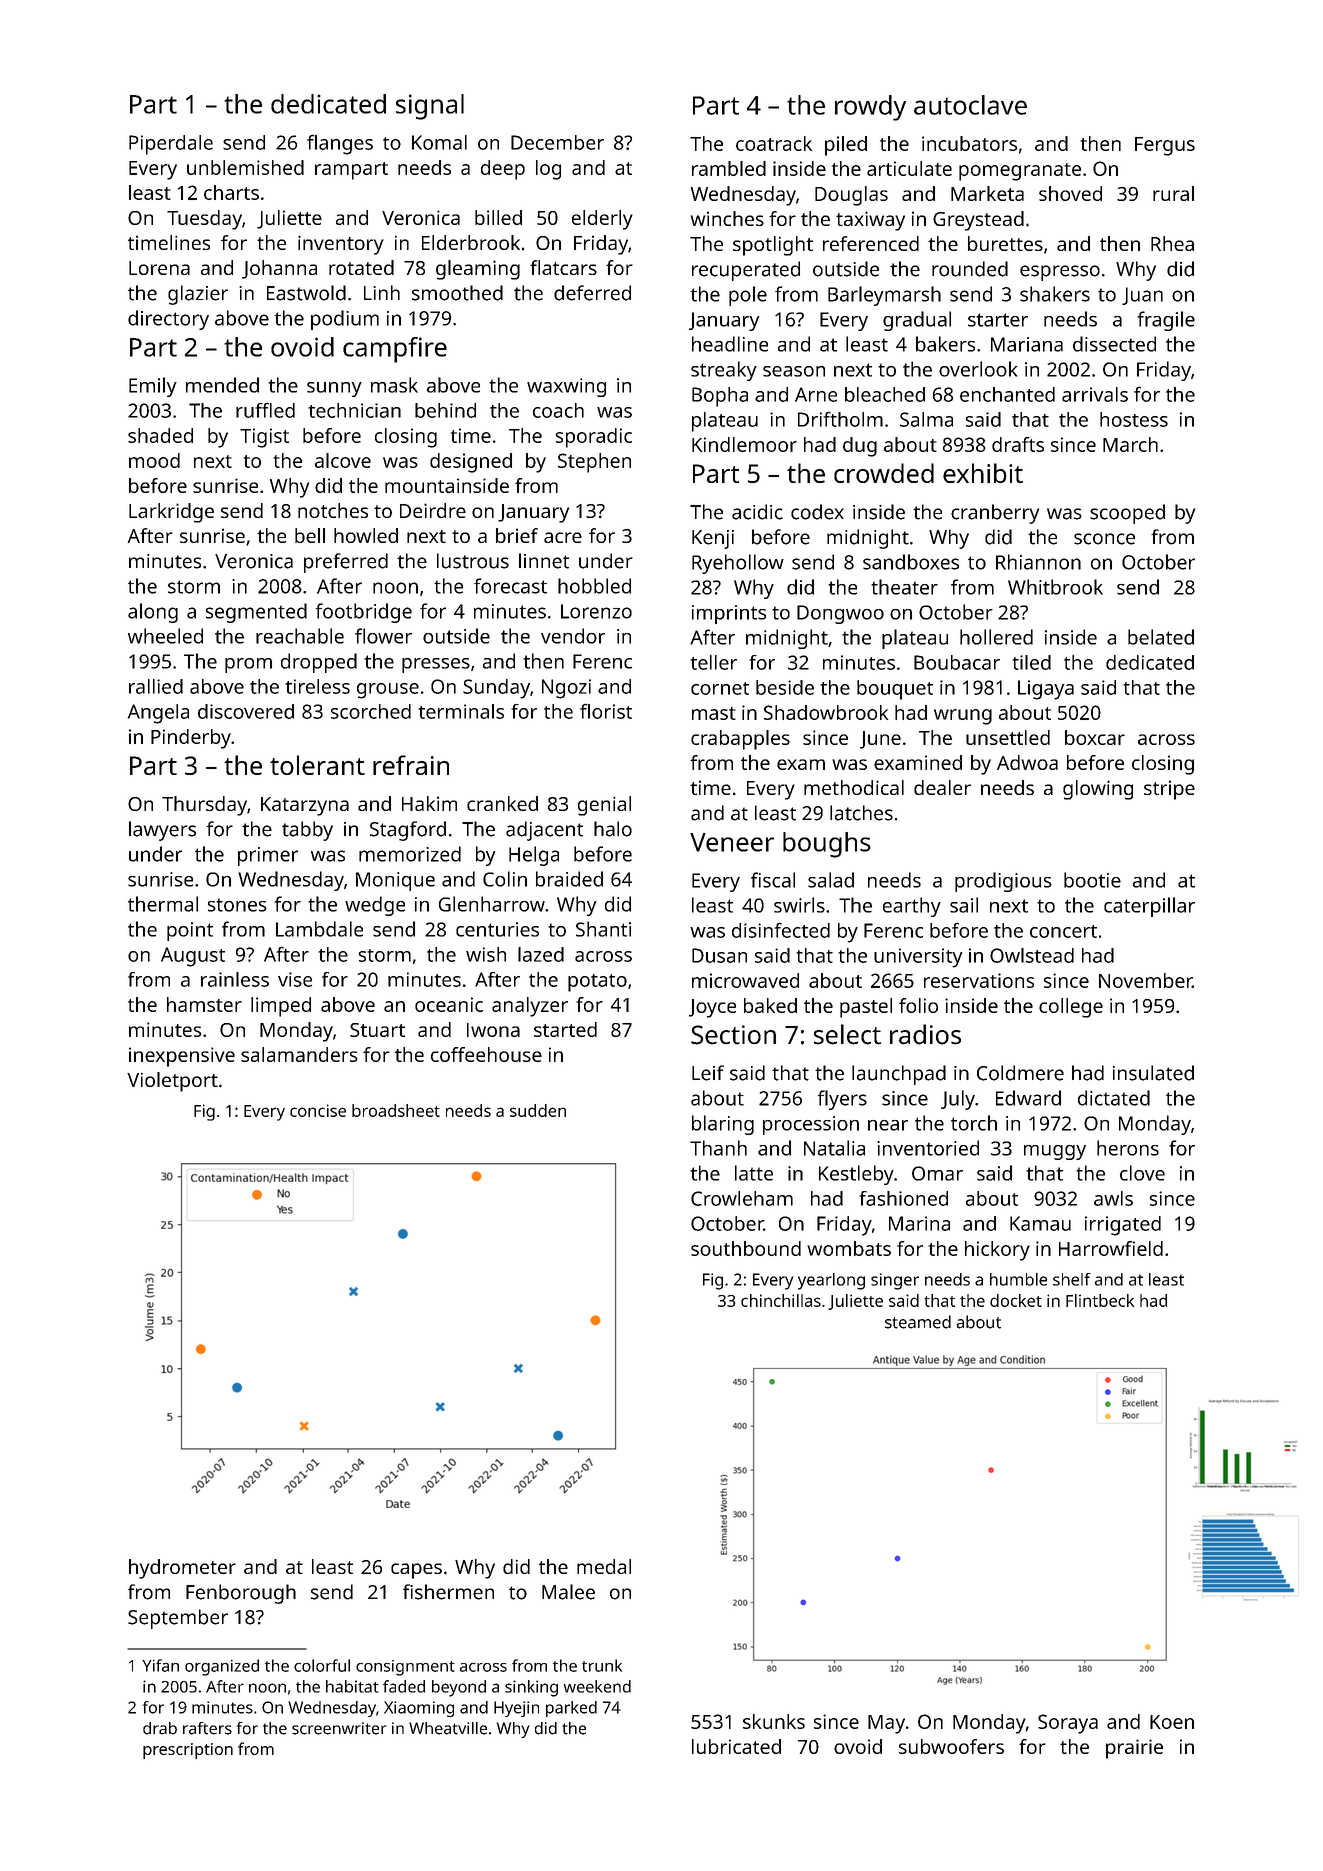 This page has height=1871, width=1323. What do you see at coordinates (970, 105) in the page?
I see `autoclave` at bounding box center [970, 105].
